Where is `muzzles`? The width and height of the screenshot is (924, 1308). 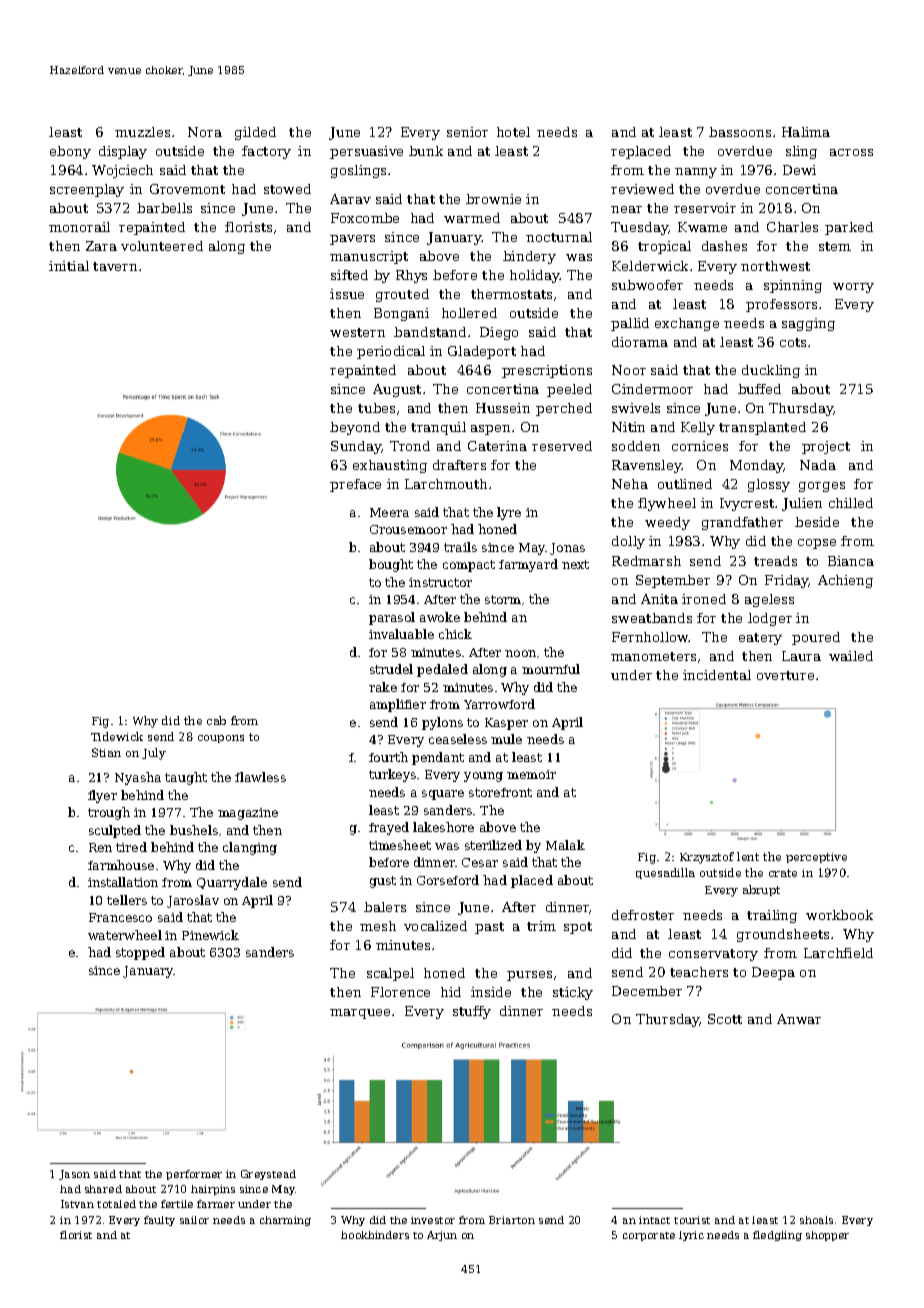
muzzles is located at coordinates (142, 132).
